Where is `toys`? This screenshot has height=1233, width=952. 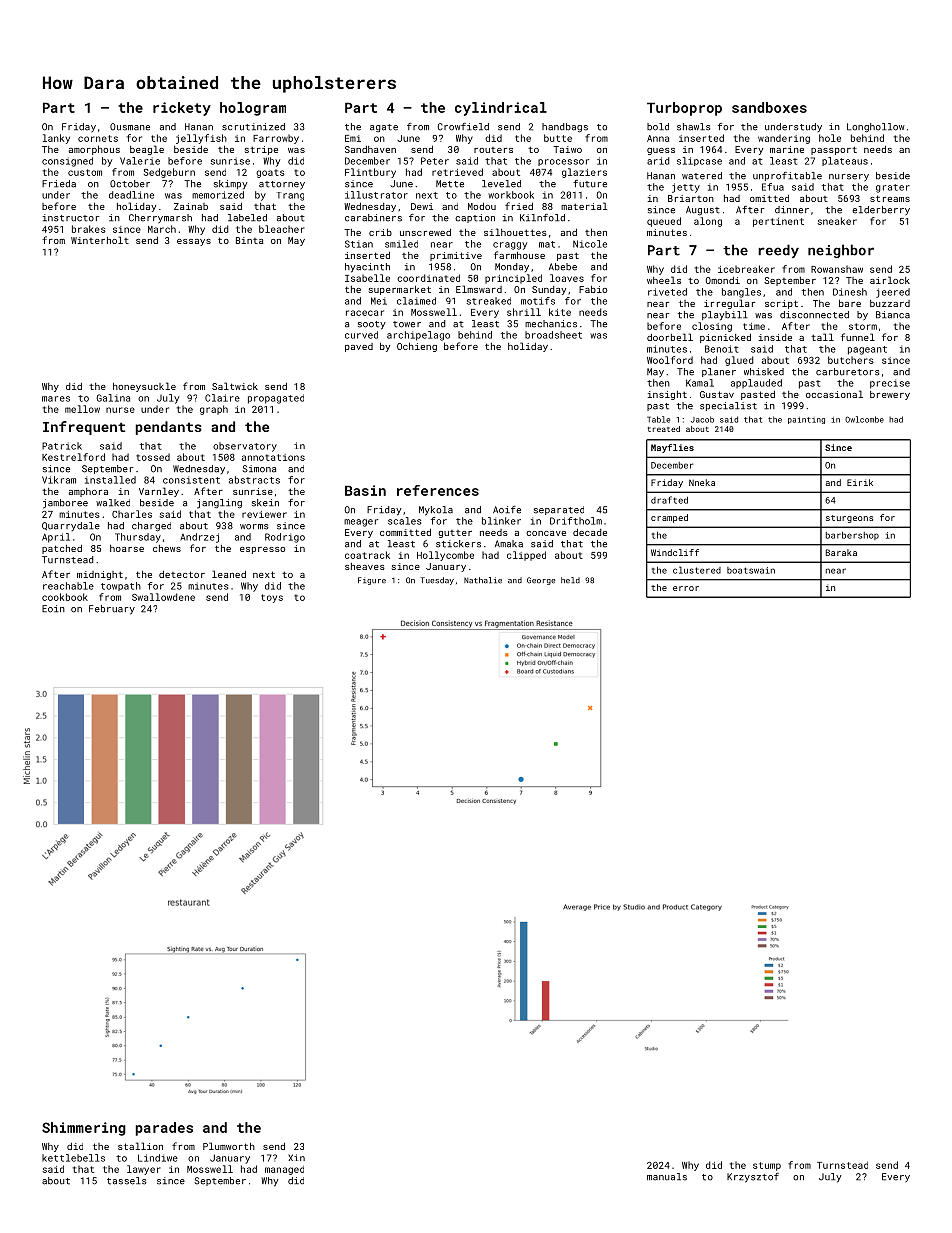 toys is located at coordinates (272, 598).
